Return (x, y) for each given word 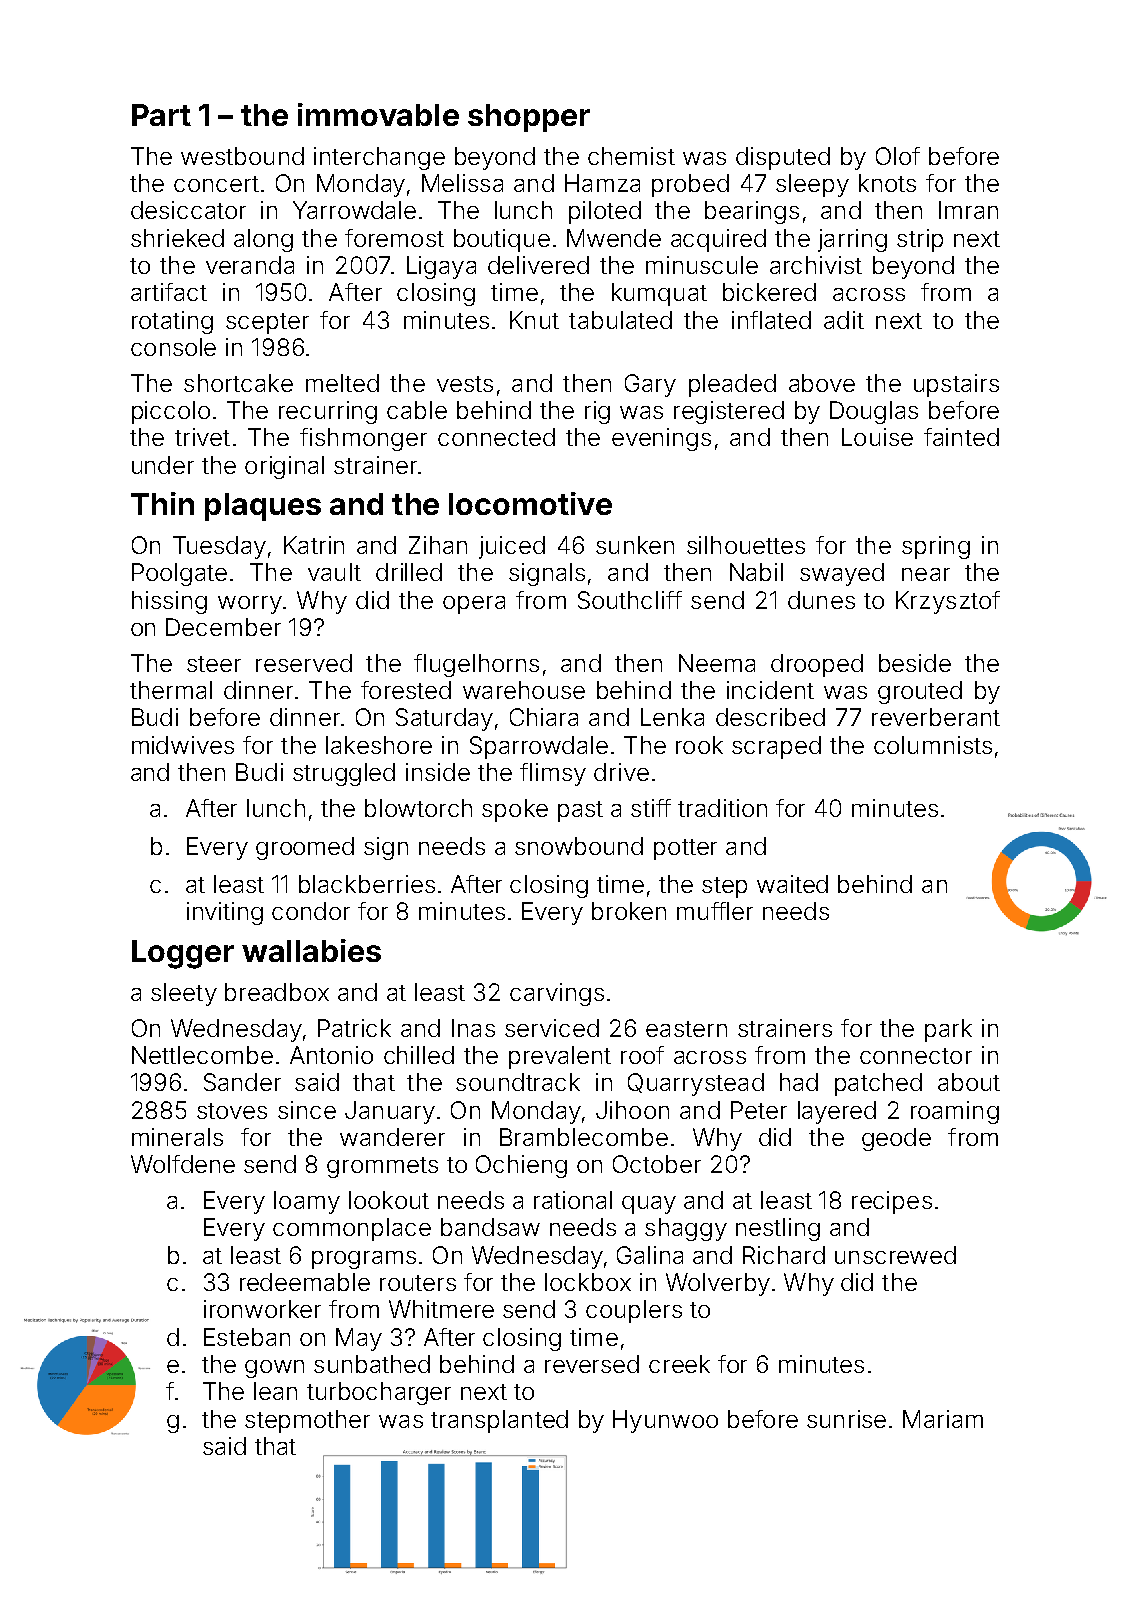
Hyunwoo (665, 1421)
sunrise (846, 1419)
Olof (898, 156)
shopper (529, 118)
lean (275, 1391)
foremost (394, 238)
